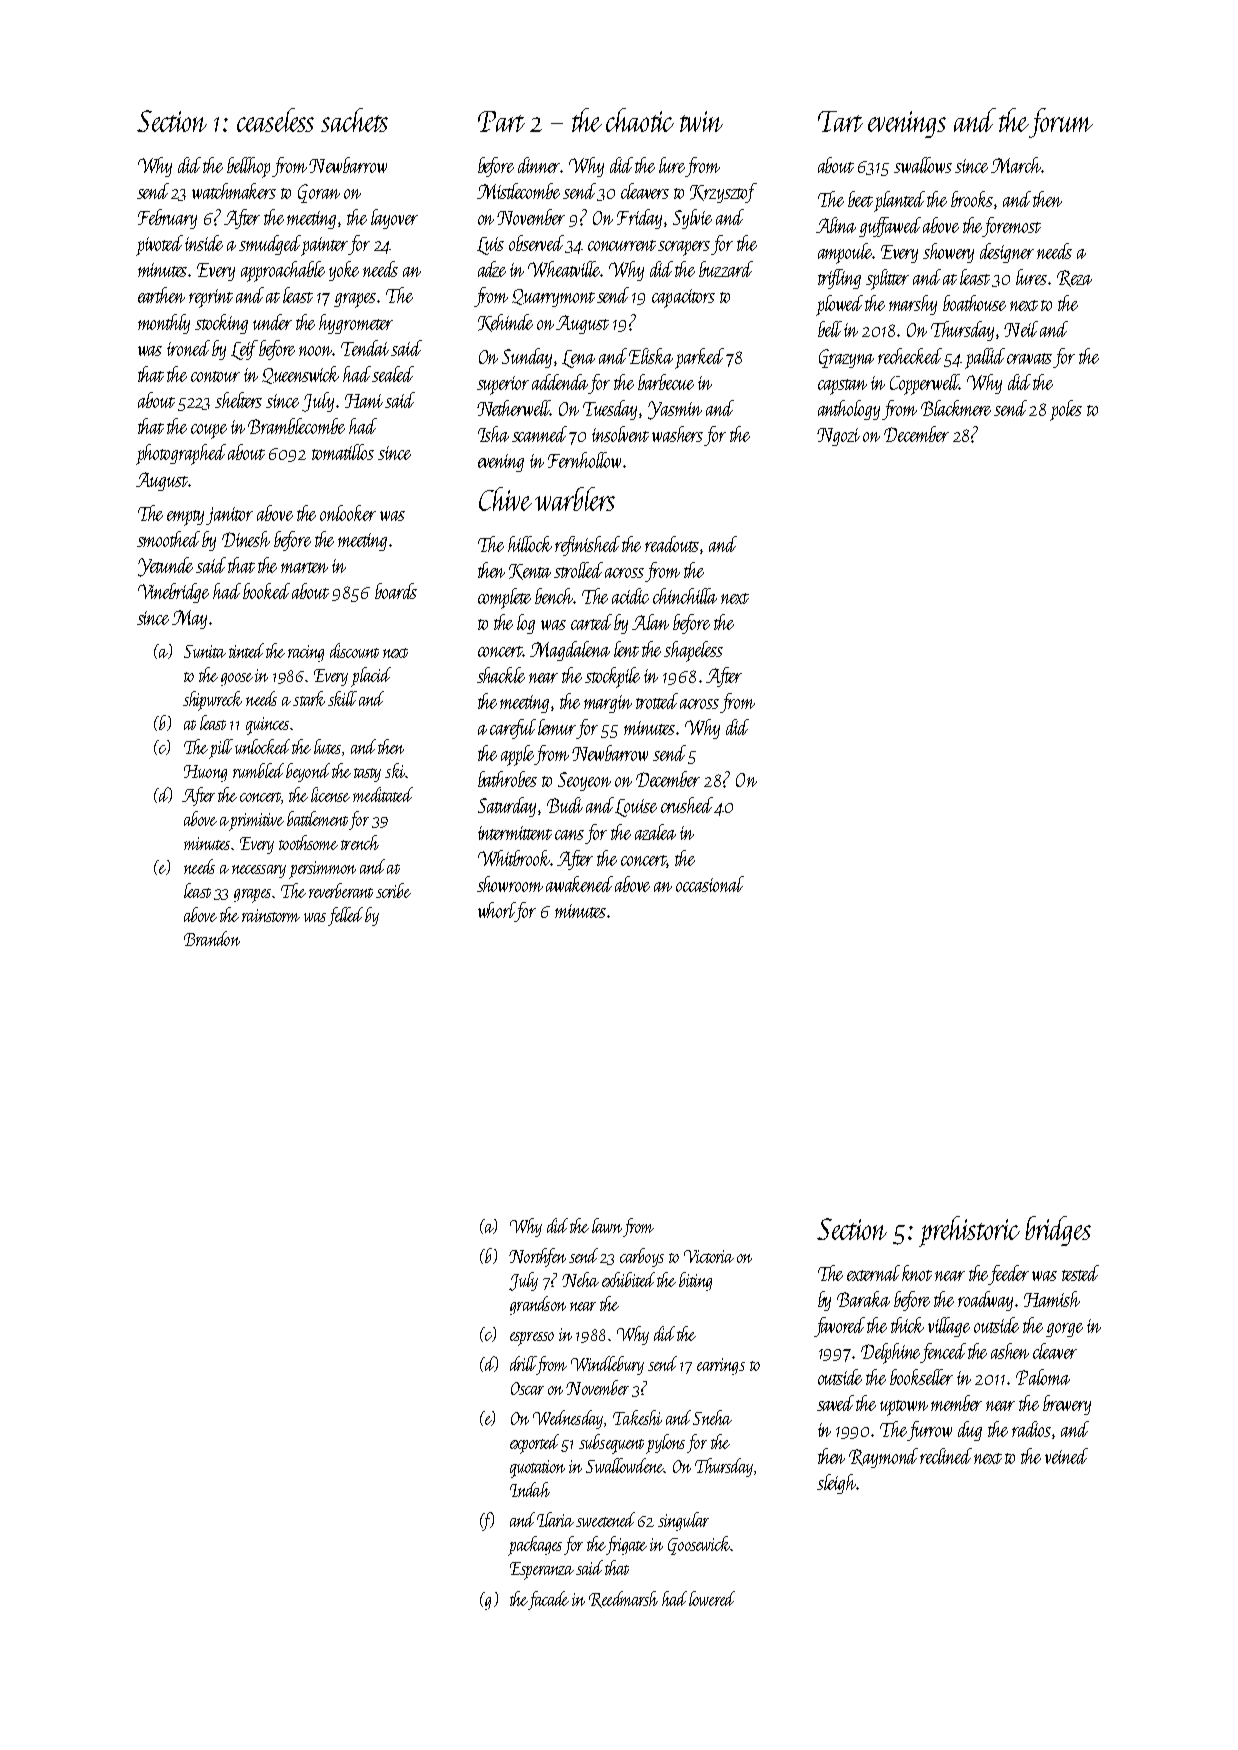 This screenshot has height=1750, width=1238. What do you see at coordinates (969, 1231) in the screenshot?
I see `prehistoric` at bounding box center [969, 1231].
